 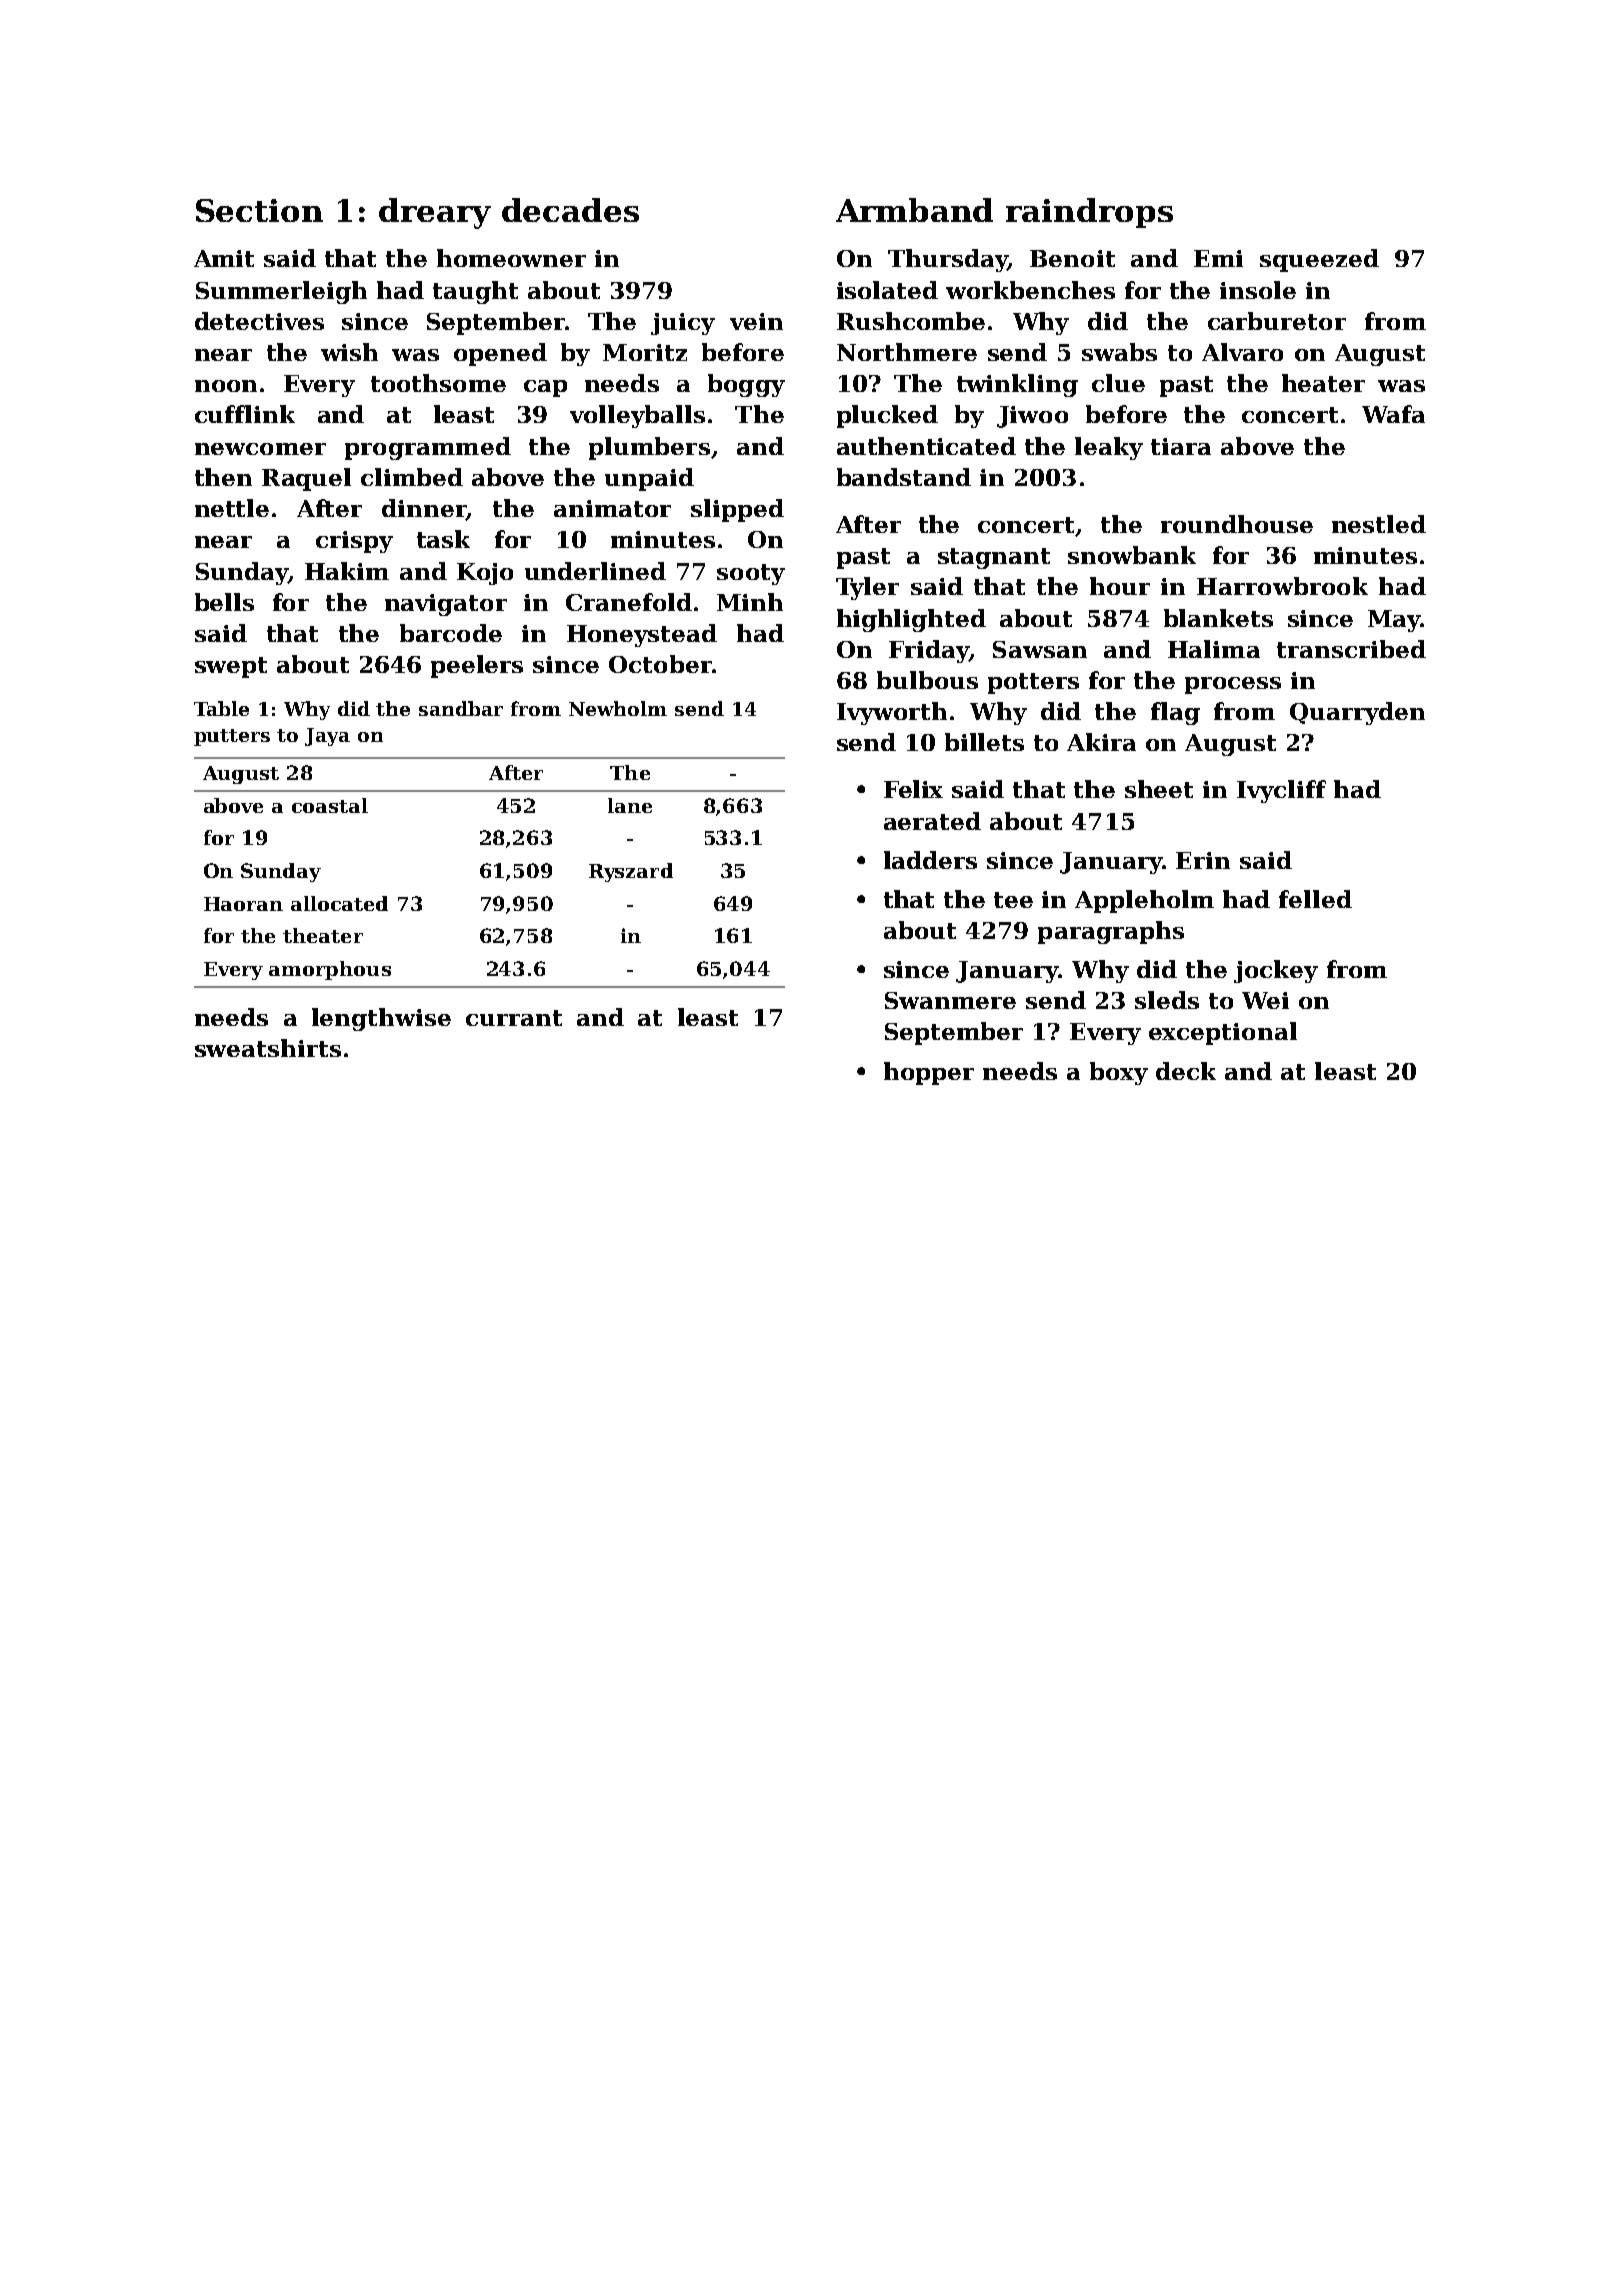 I want to click on crispy, so click(x=354, y=542).
